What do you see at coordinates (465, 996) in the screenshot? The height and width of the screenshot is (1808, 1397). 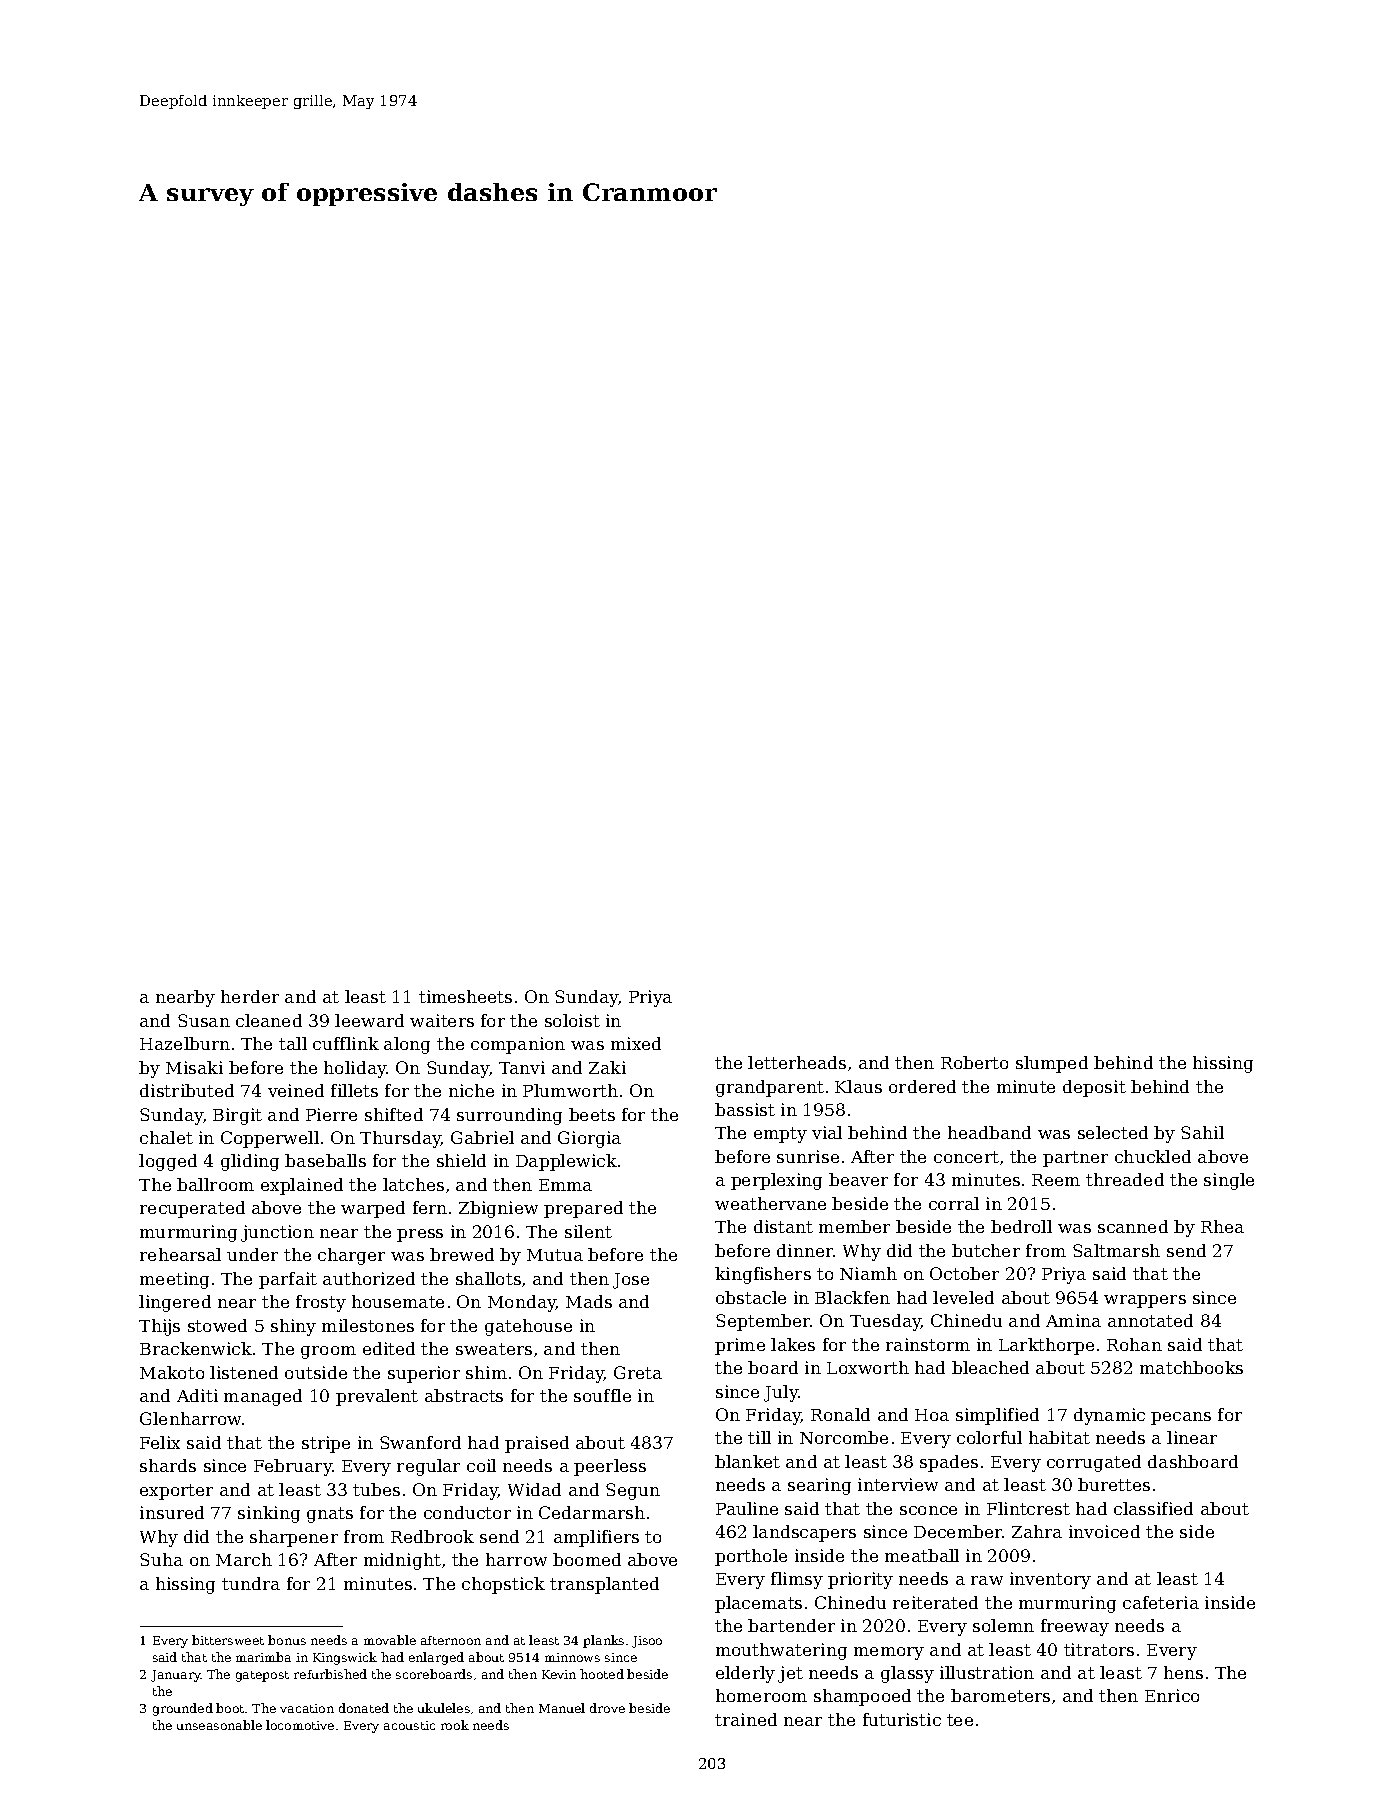 I see `timesheets` at bounding box center [465, 996].
